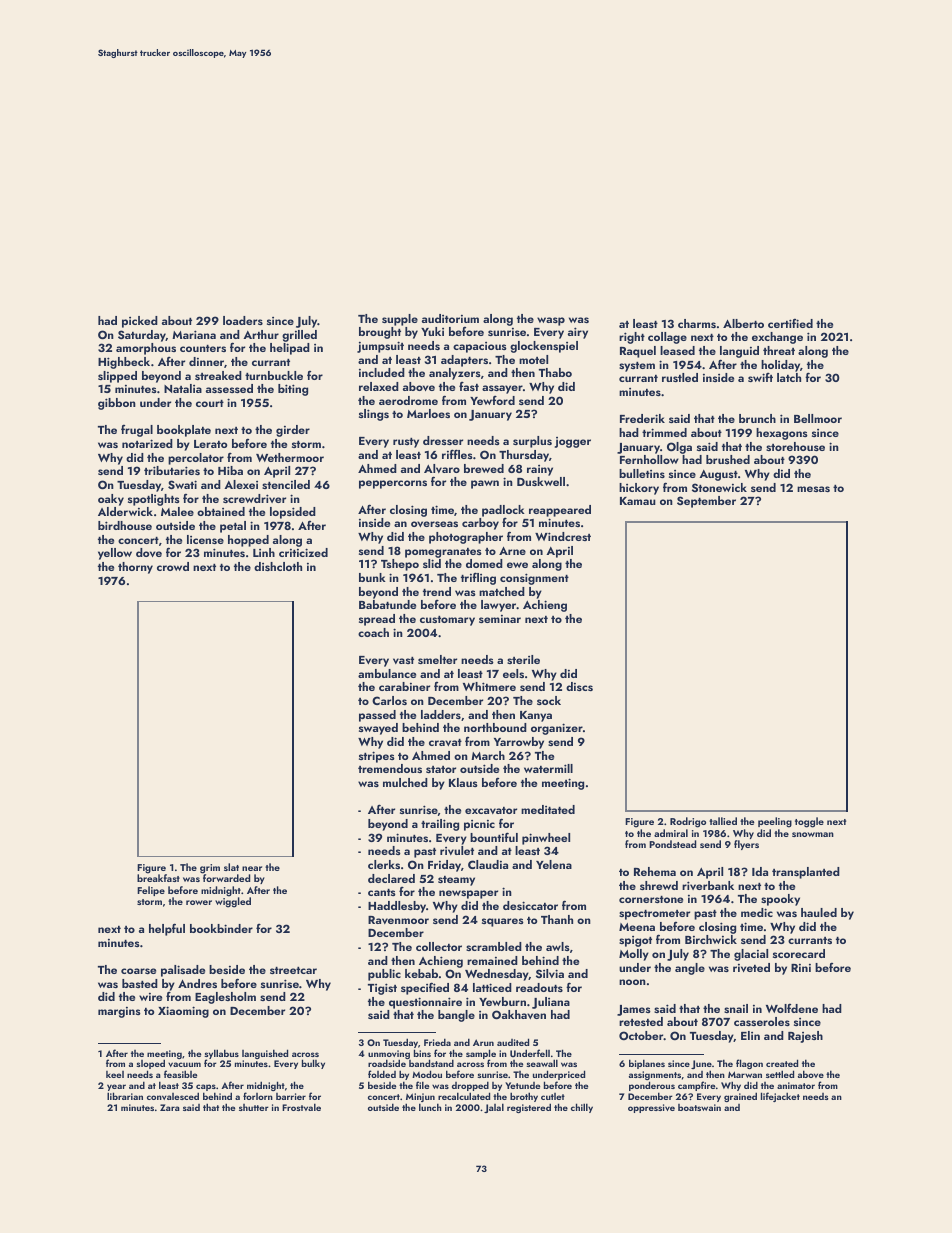 This image has height=1233, width=952. Describe the element at coordinates (635, 941) in the image. I see `spigot` at that location.
